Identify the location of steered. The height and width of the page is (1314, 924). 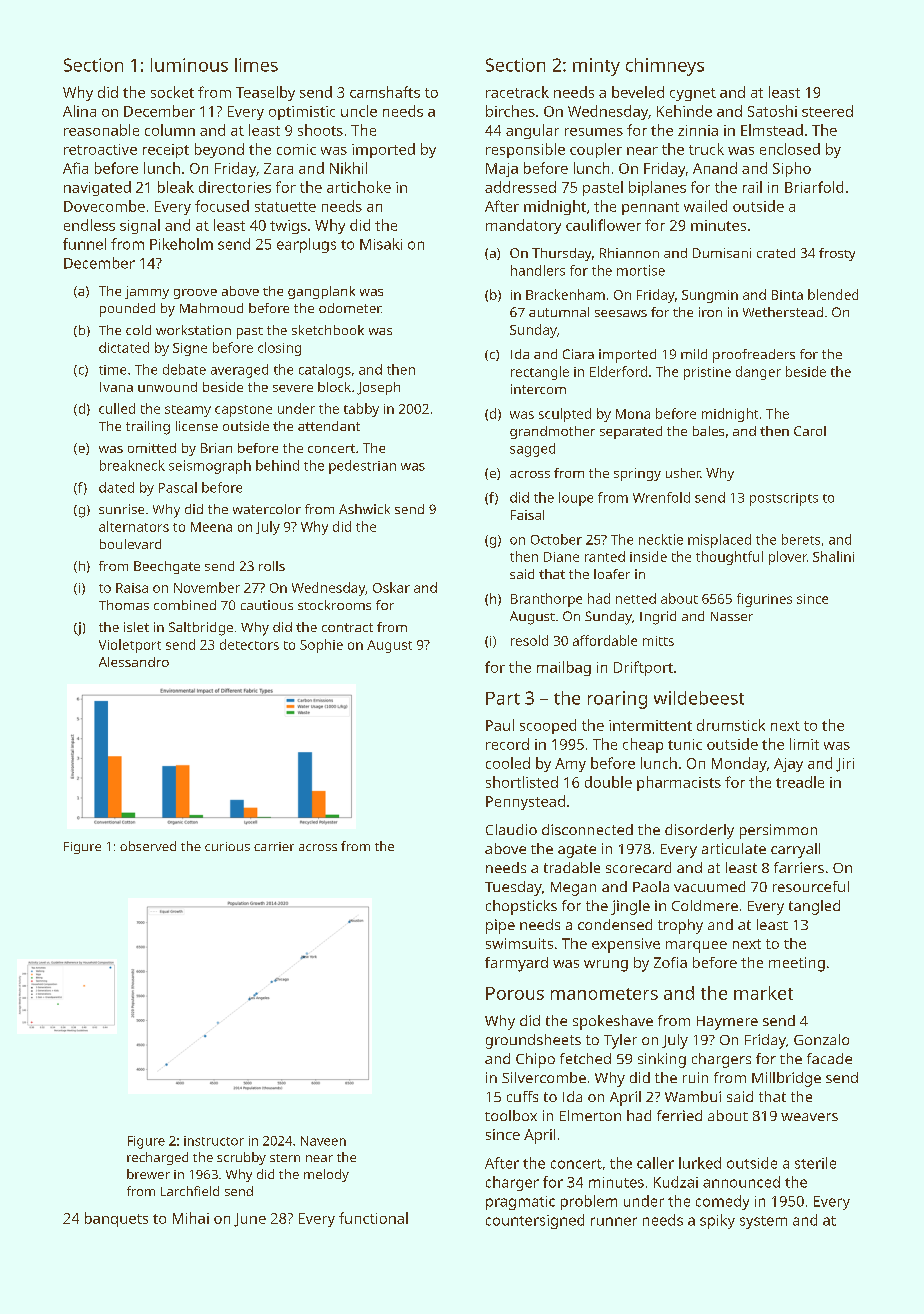
(827, 111).
